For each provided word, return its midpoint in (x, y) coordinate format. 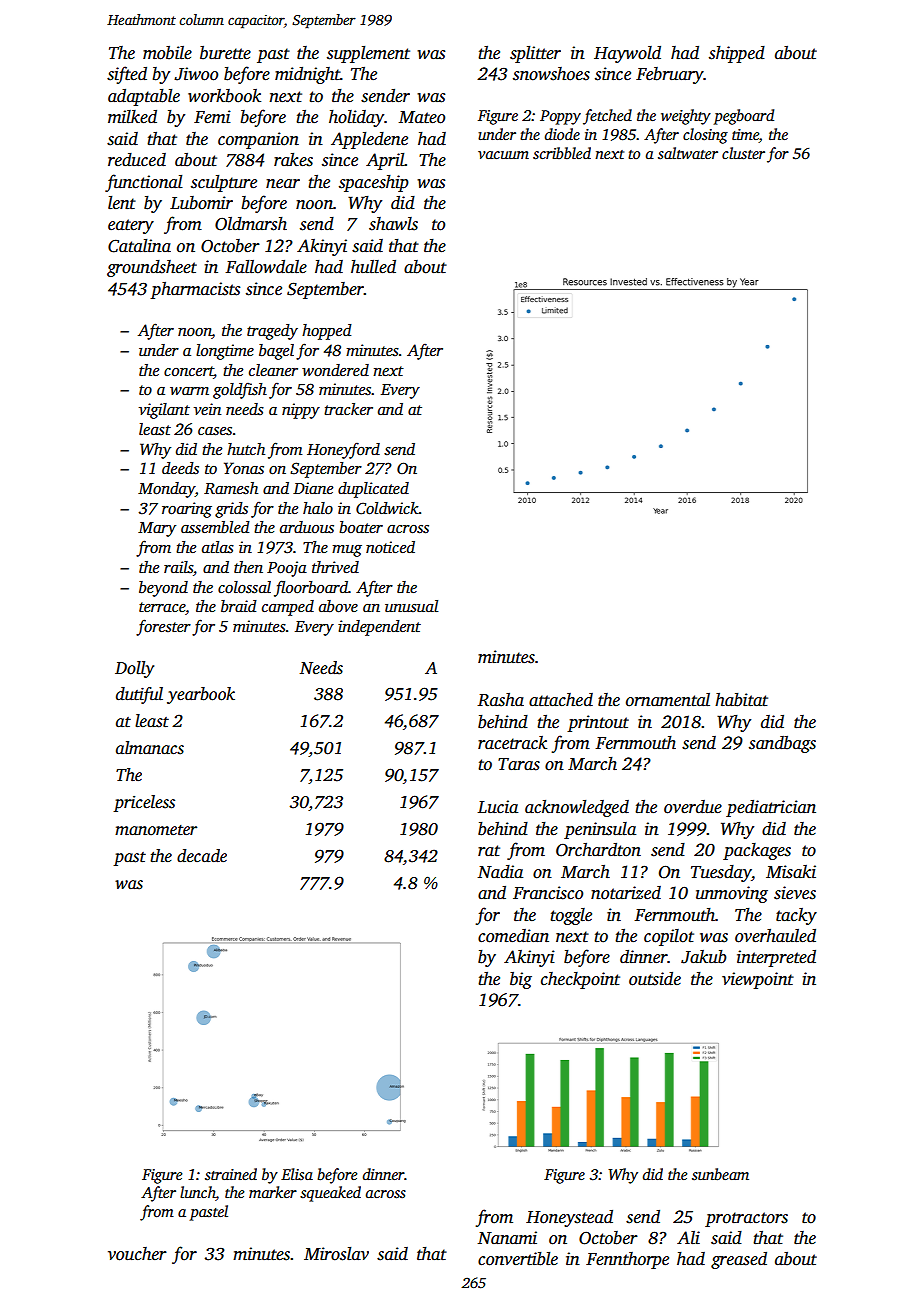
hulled (373, 267)
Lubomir (201, 203)
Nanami (507, 1238)
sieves (795, 893)
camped (288, 608)
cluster (743, 153)
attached (561, 700)
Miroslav (336, 1254)
